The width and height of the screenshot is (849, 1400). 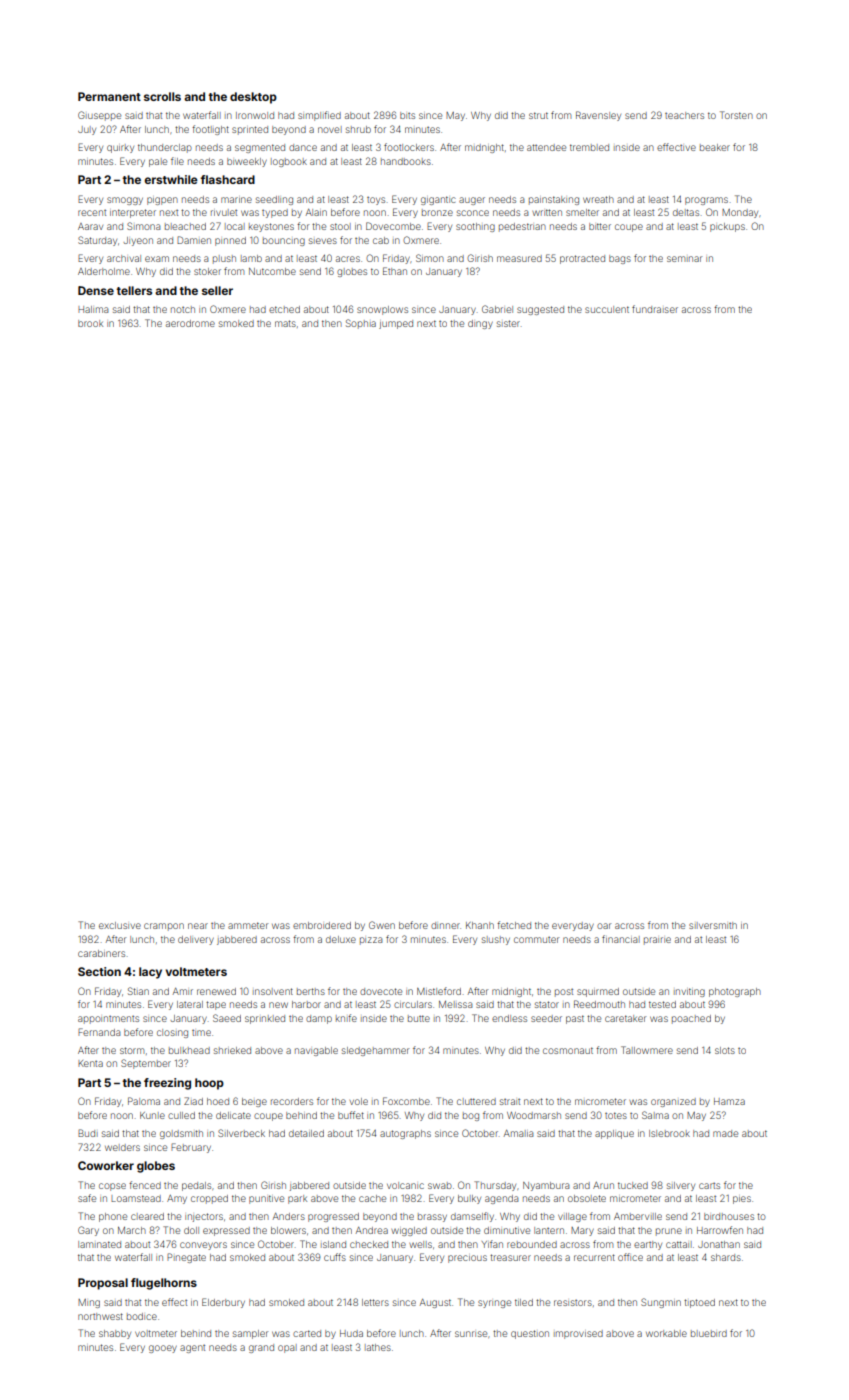 What do you see at coordinates (115, 1334) in the screenshot?
I see `shabby` at bounding box center [115, 1334].
